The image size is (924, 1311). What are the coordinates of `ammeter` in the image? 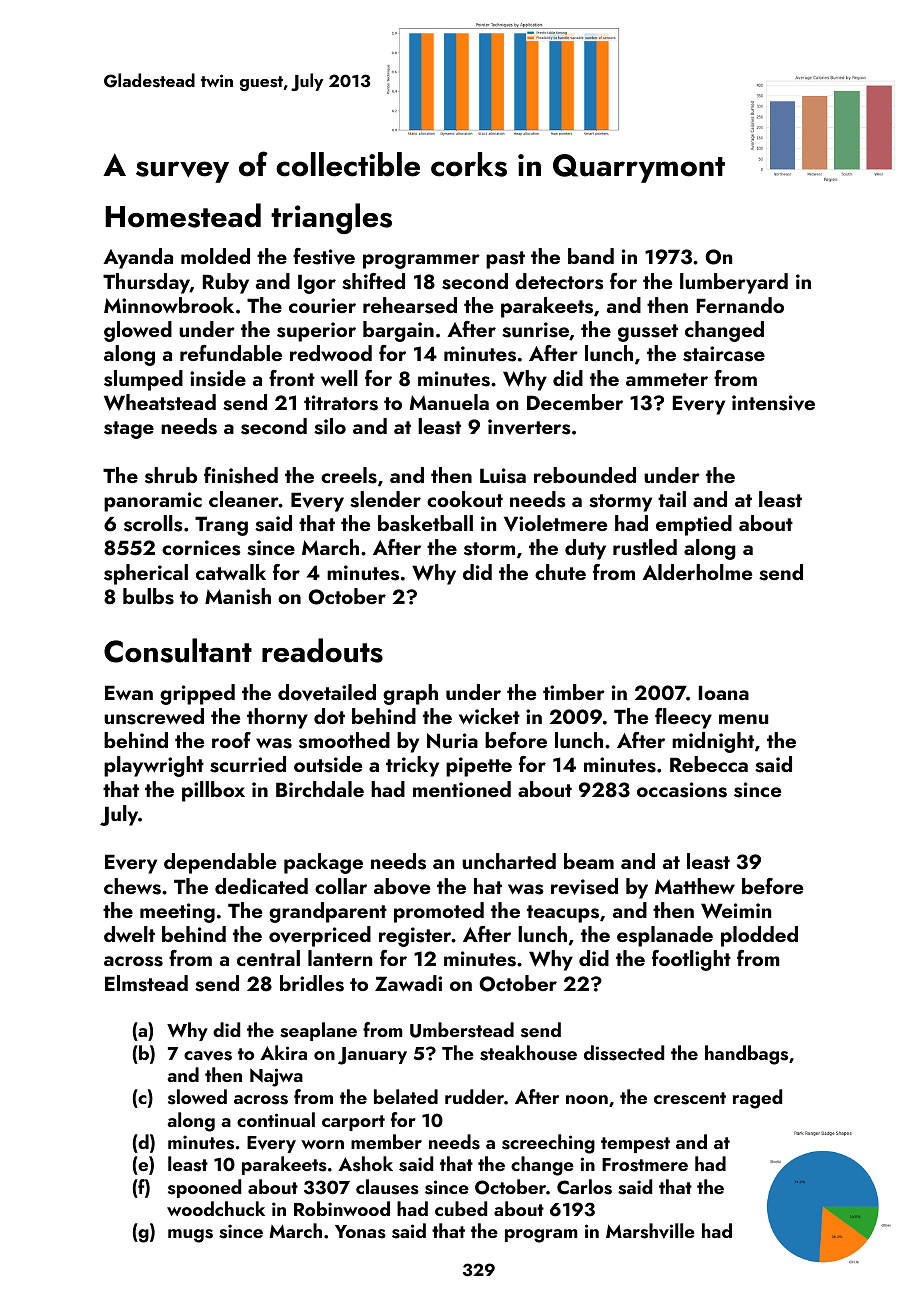 It's located at (667, 379).
